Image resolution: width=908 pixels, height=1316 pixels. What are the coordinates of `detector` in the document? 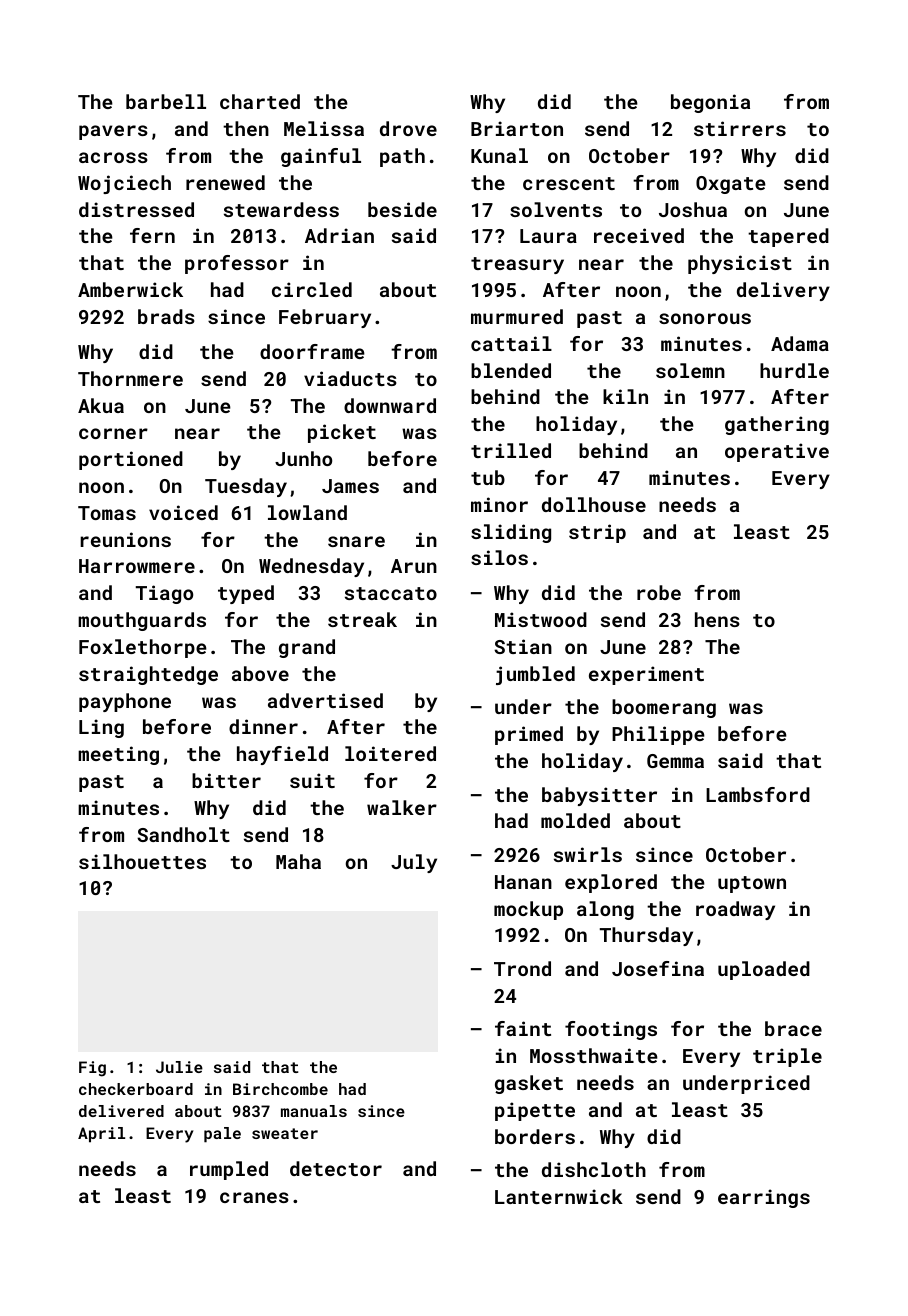 It's located at (336, 1168).
